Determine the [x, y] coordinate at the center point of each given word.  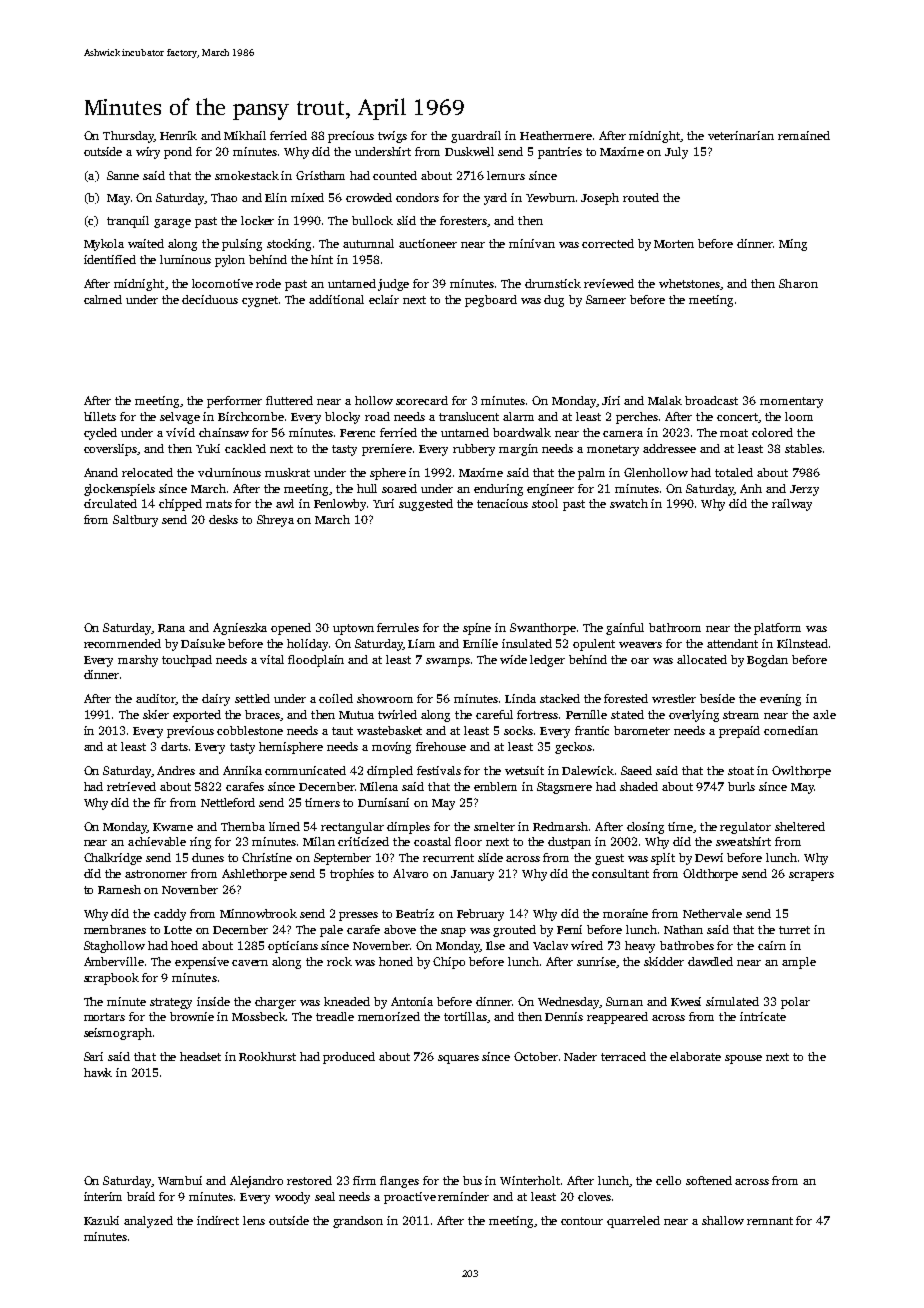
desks [223, 519]
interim [103, 1196]
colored [772, 432]
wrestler [674, 698]
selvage [180, 418]
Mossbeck [259, 1016]
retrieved [131, 786]
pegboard [491, 301]
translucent [469, 416]
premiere [387, 450]
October [536, 1056]
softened [709, 1180]
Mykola [104, 245]
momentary [791, 402]
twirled [397, 714]
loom [799, 416]
